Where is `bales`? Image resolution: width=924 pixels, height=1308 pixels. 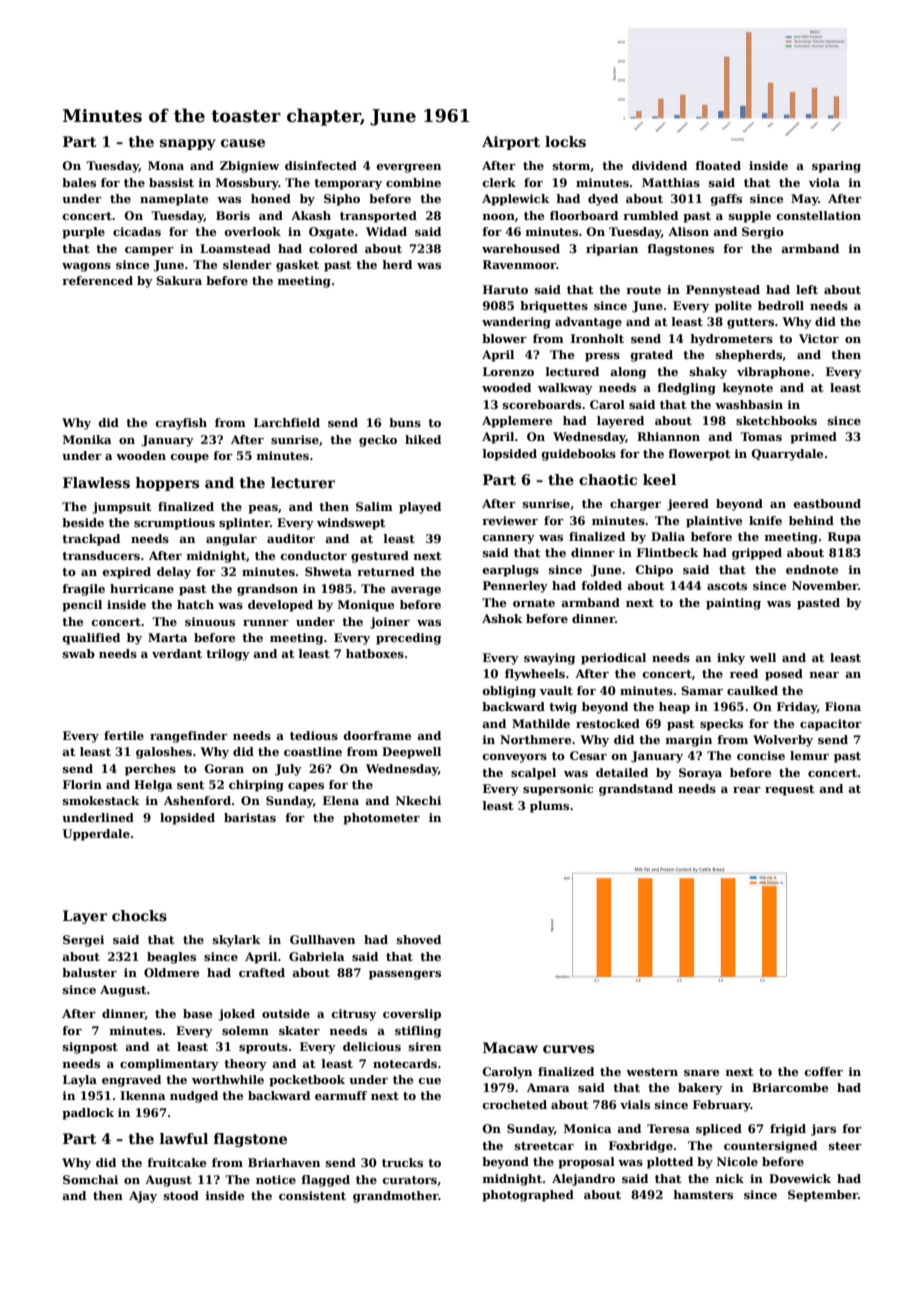 bales is located at coordinates (79, 182).
